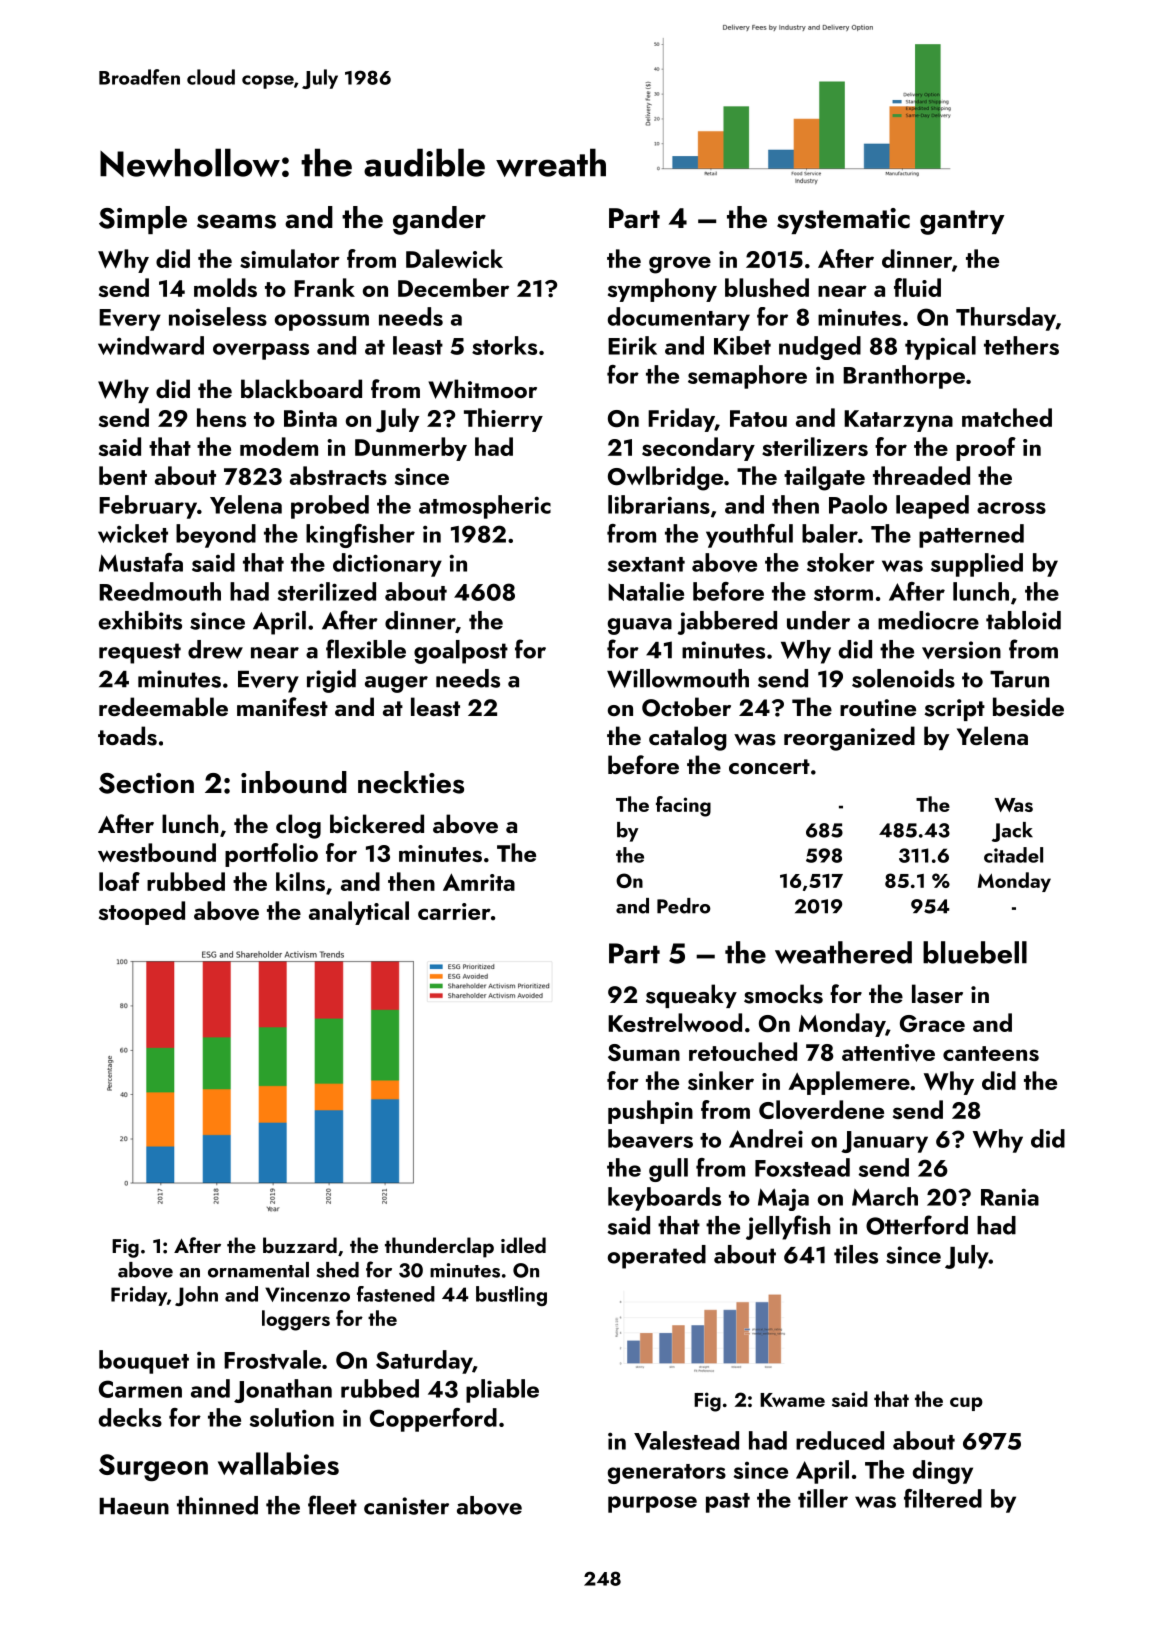  Describe the element at coordinates (142, 913) in the image. I see `stooped` at that location.
